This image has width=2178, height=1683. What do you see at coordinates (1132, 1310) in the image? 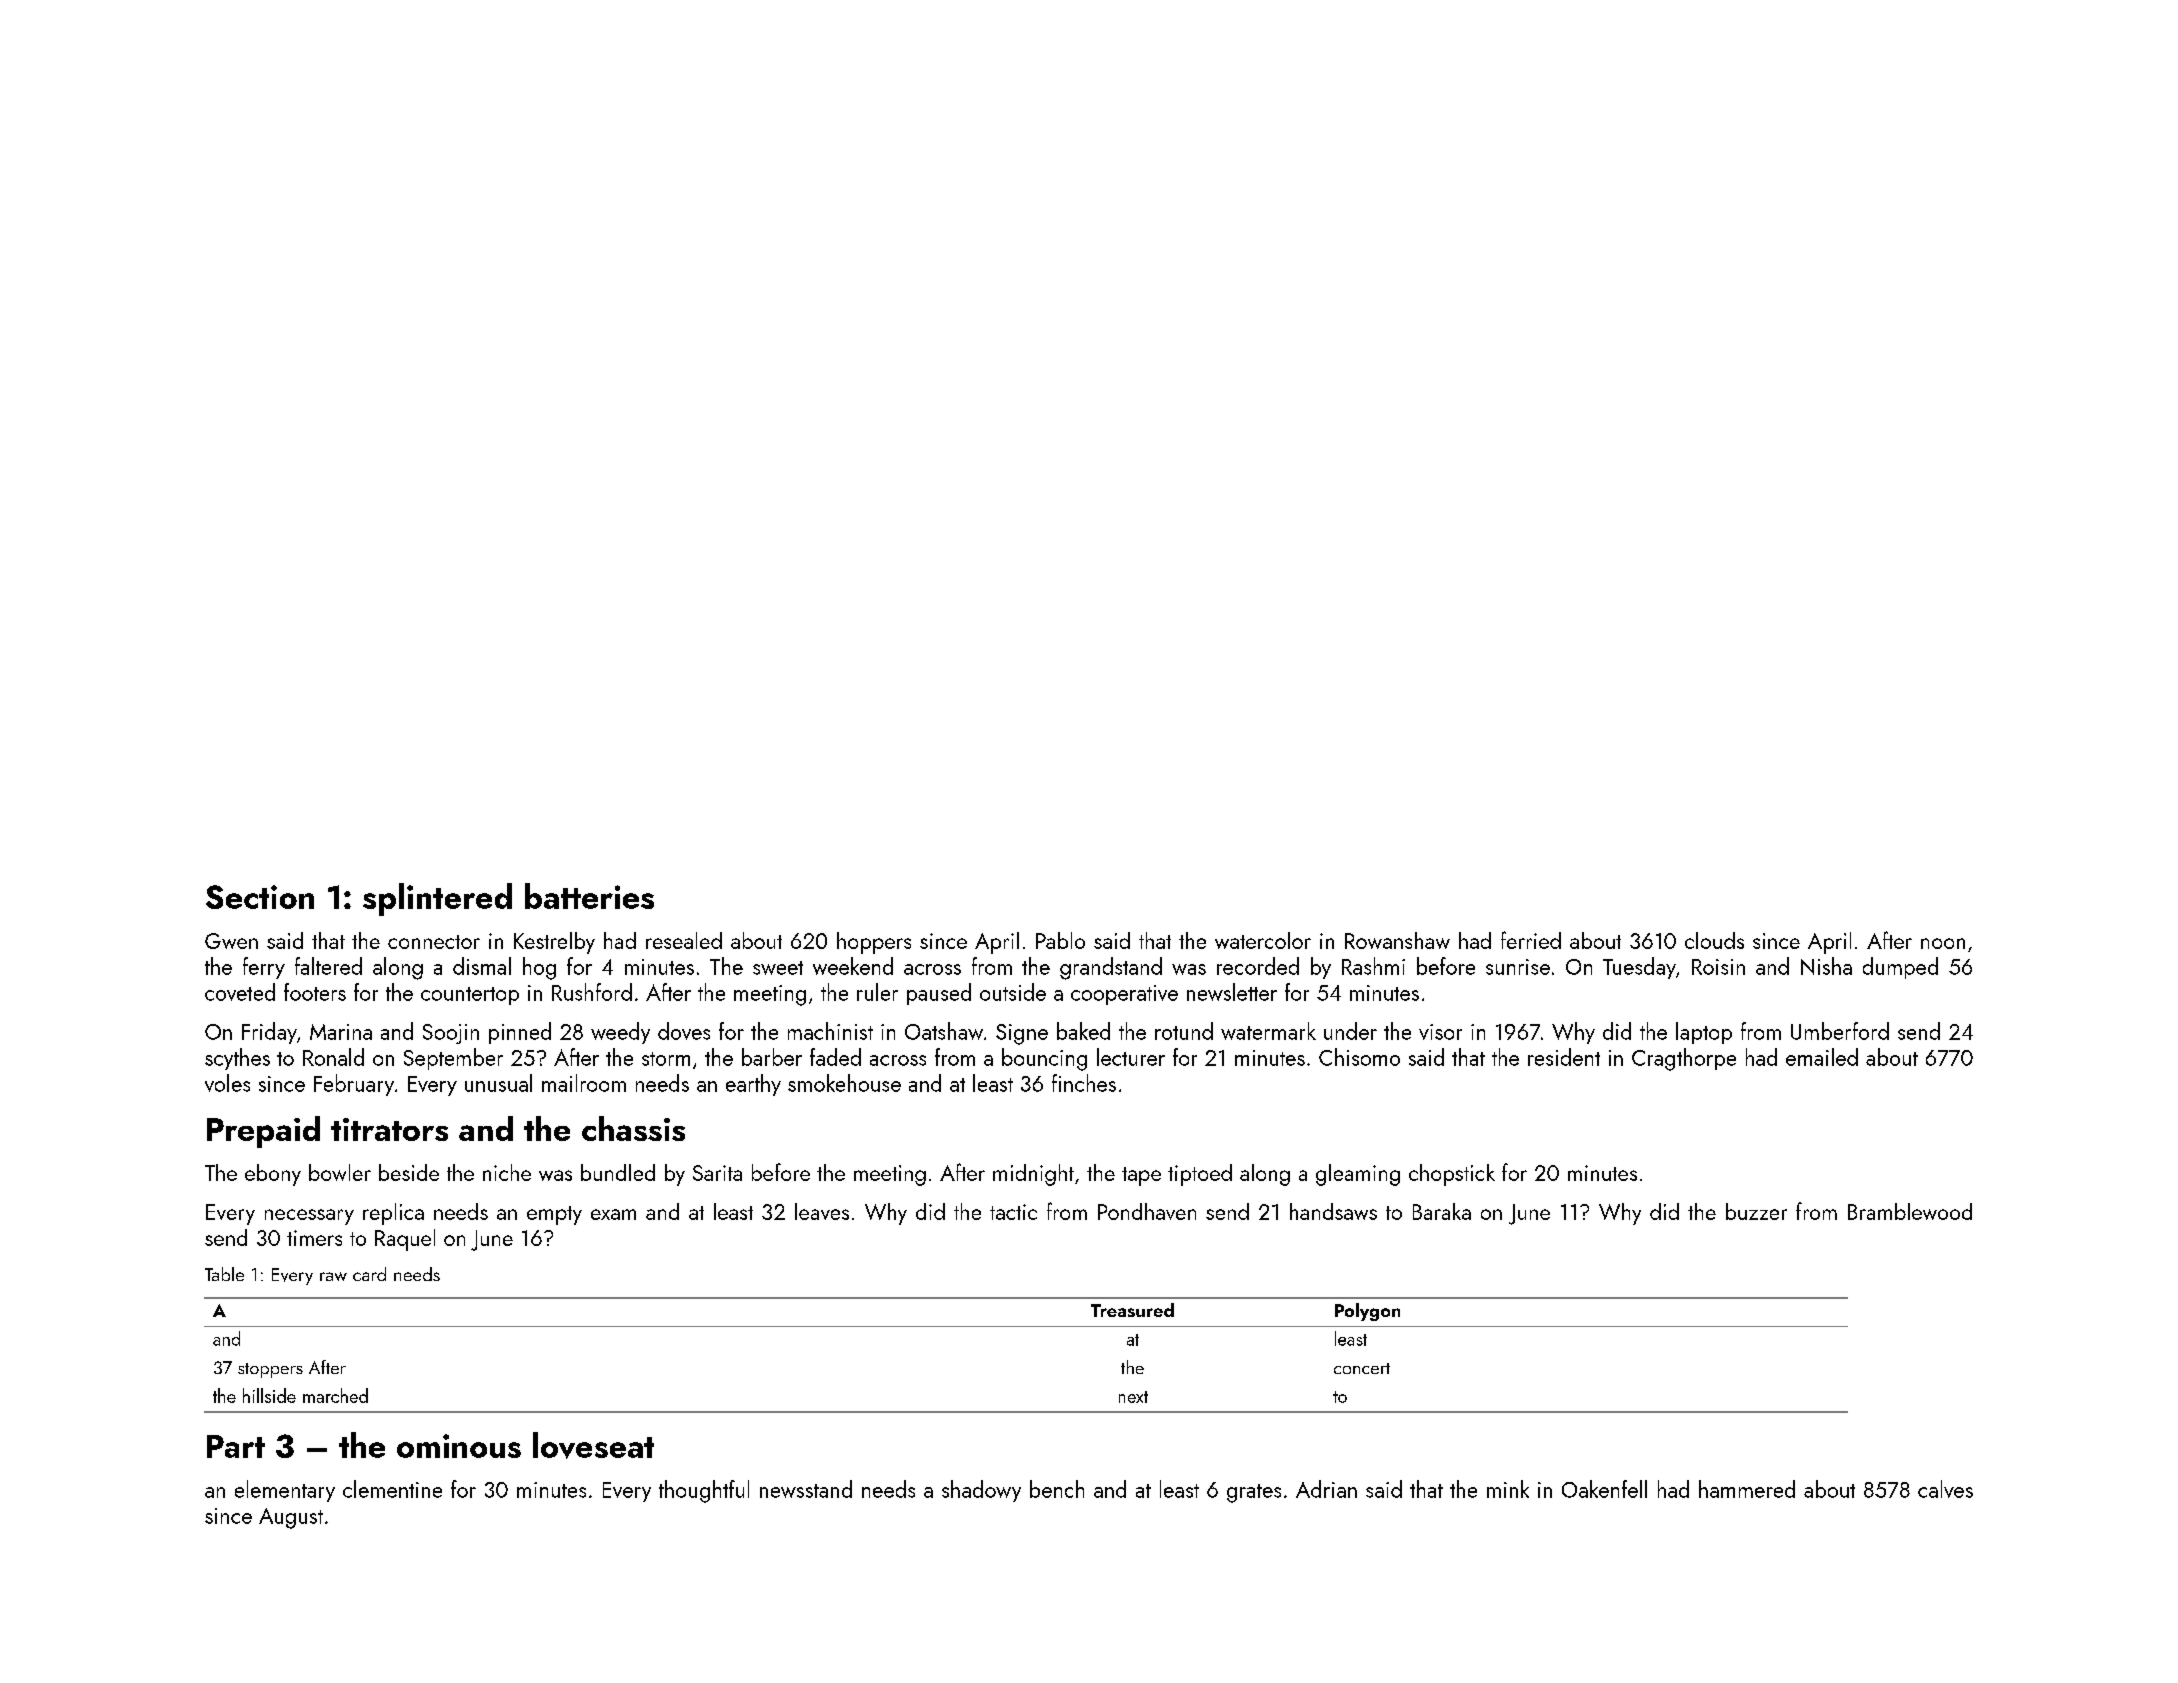
I see `Treasured` at bounding box center [1132, 1310].
